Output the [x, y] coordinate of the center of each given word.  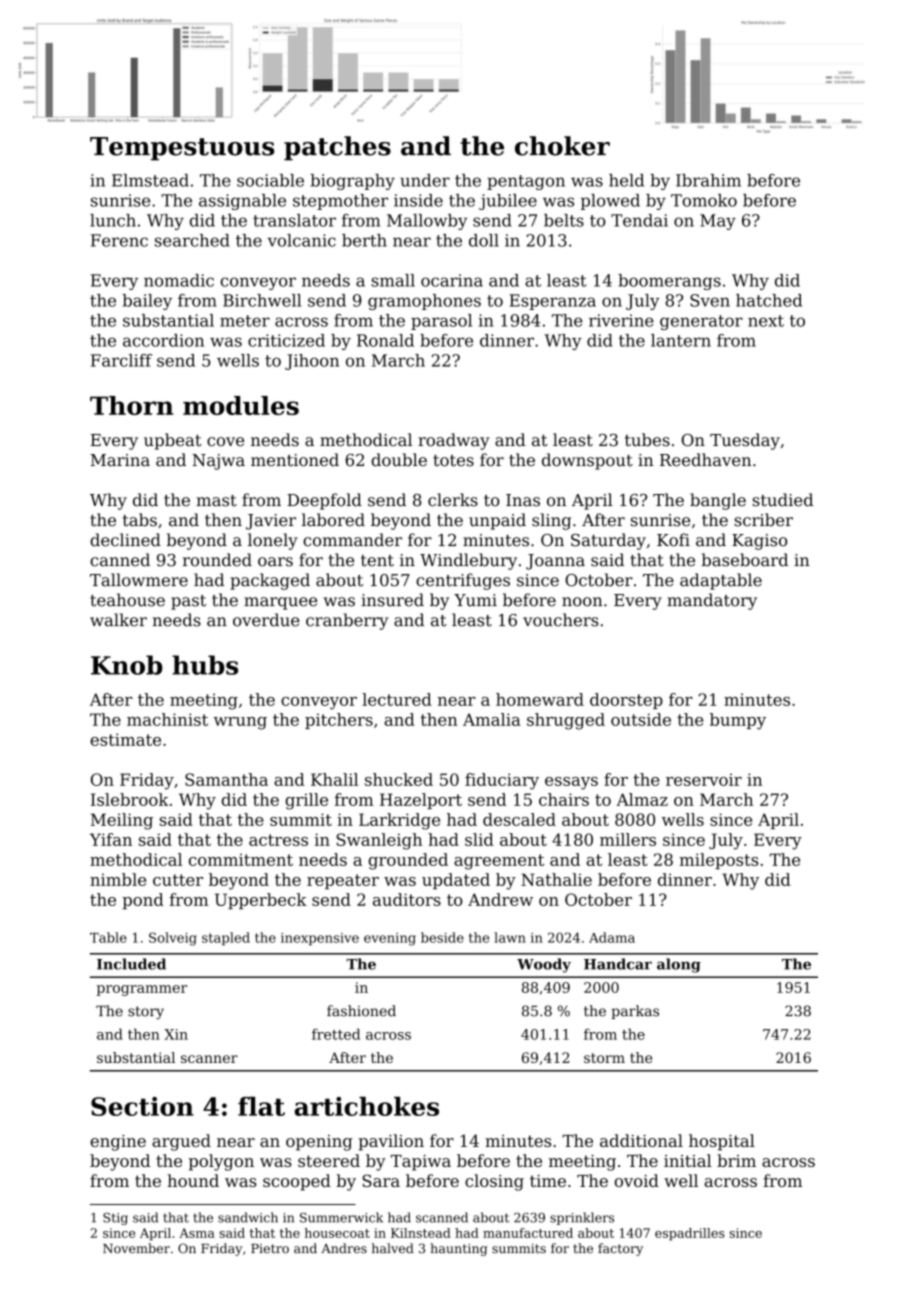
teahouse [127, 600]
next [766, 321]
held [626, 180]
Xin [176, 1034]
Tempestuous [182, 149]
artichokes [367, 1106]
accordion [163, 340]
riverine [621, 320]
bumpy [738, 721]
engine [118, 1143]
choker [562, 146]
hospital [722, 1142]
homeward [540, 699]
